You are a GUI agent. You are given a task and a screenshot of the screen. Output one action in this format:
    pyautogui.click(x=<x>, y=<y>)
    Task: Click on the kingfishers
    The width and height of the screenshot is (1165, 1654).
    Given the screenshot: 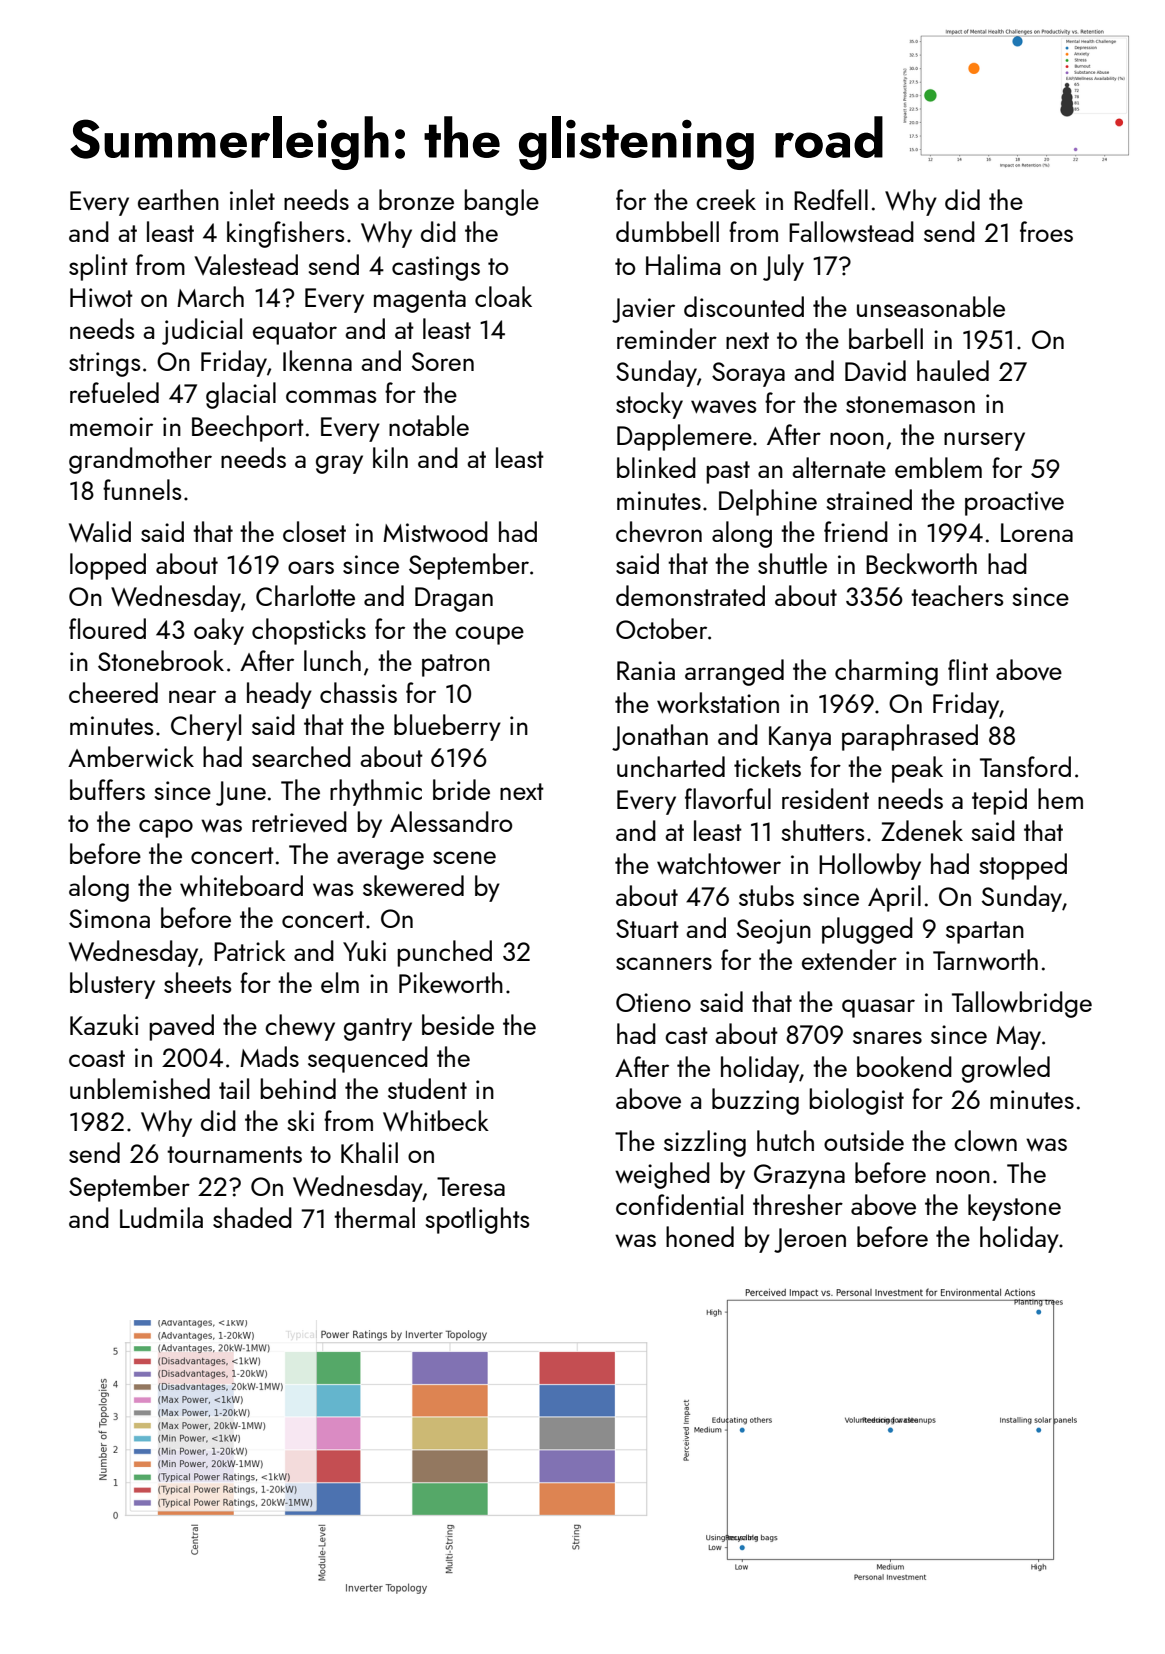 What is the action you would take?
    pyautogui.click(x=286, y=234)
